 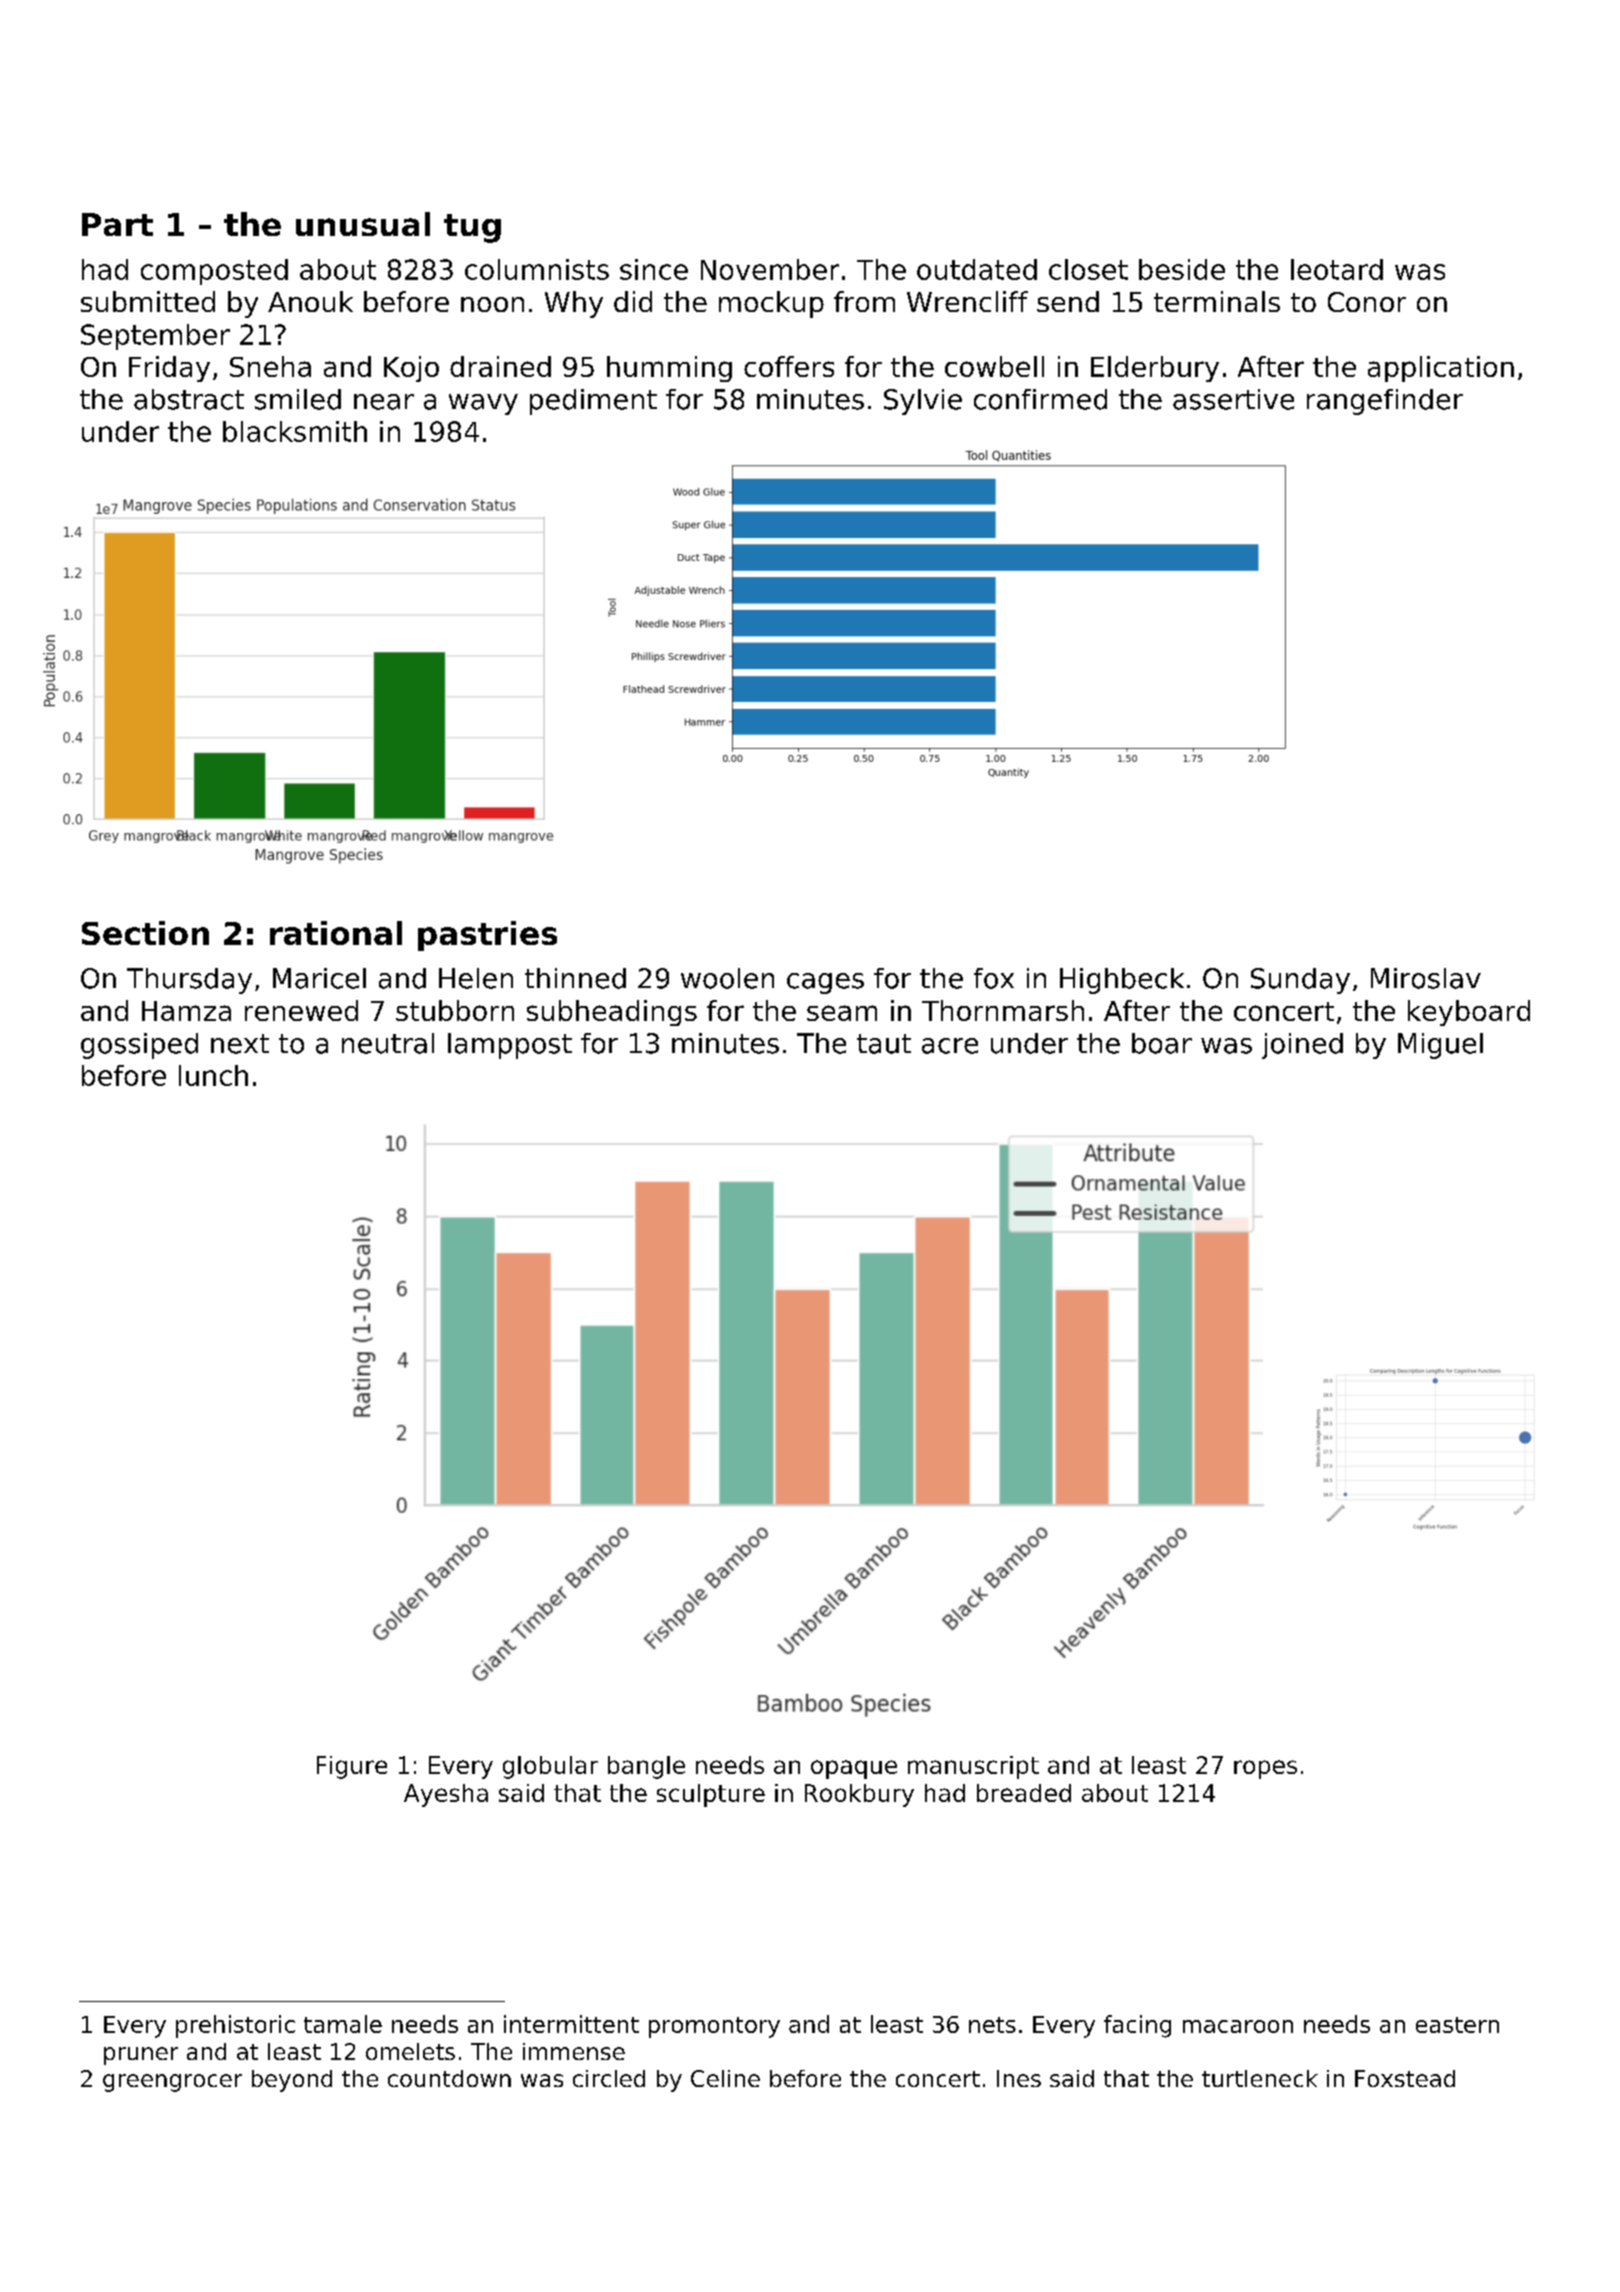 I want to click on mockup, so click(x=771, y=304).
